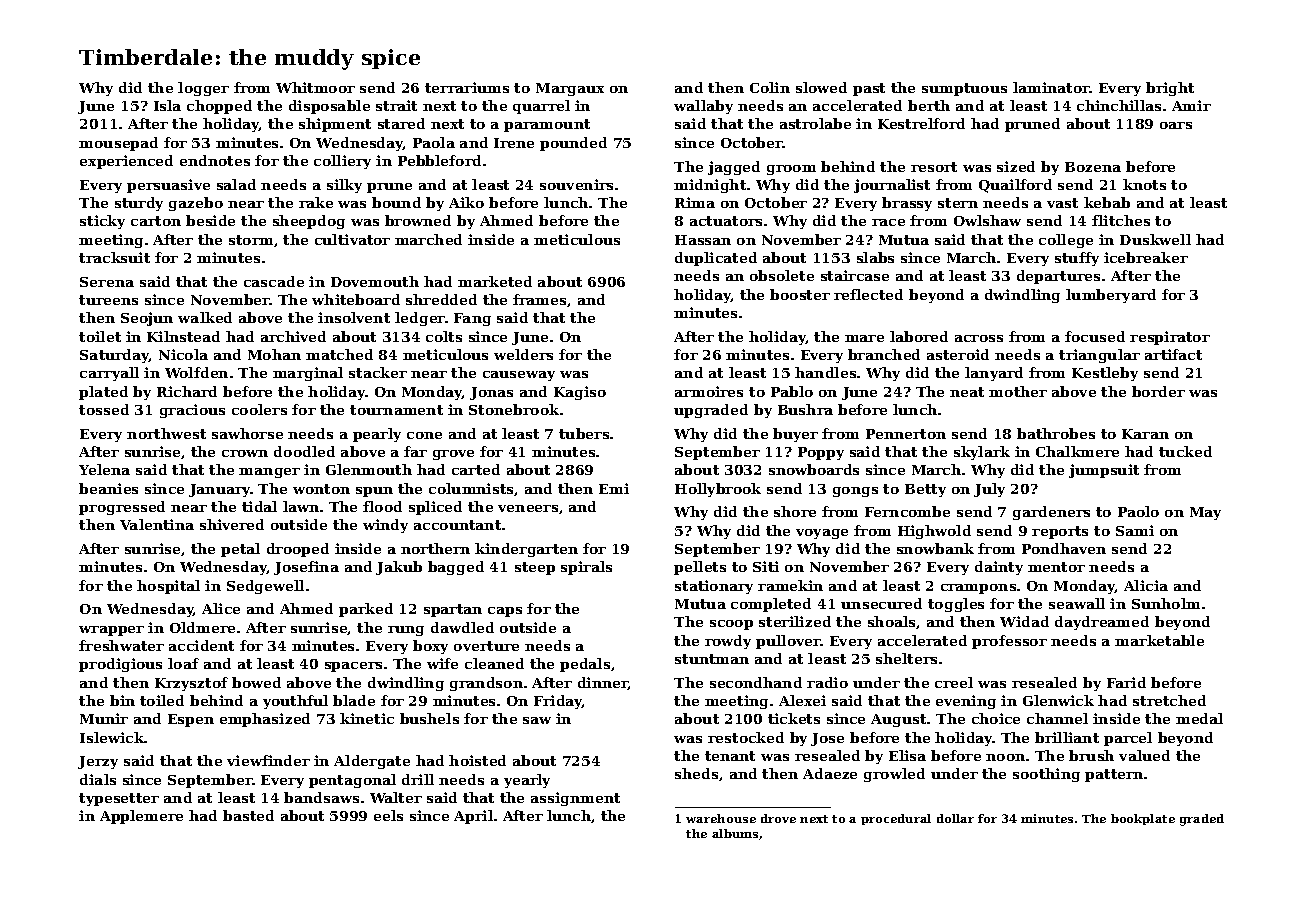 The image size is (1308, 924). I want to click on Hollybrook, so click(718, 490).
